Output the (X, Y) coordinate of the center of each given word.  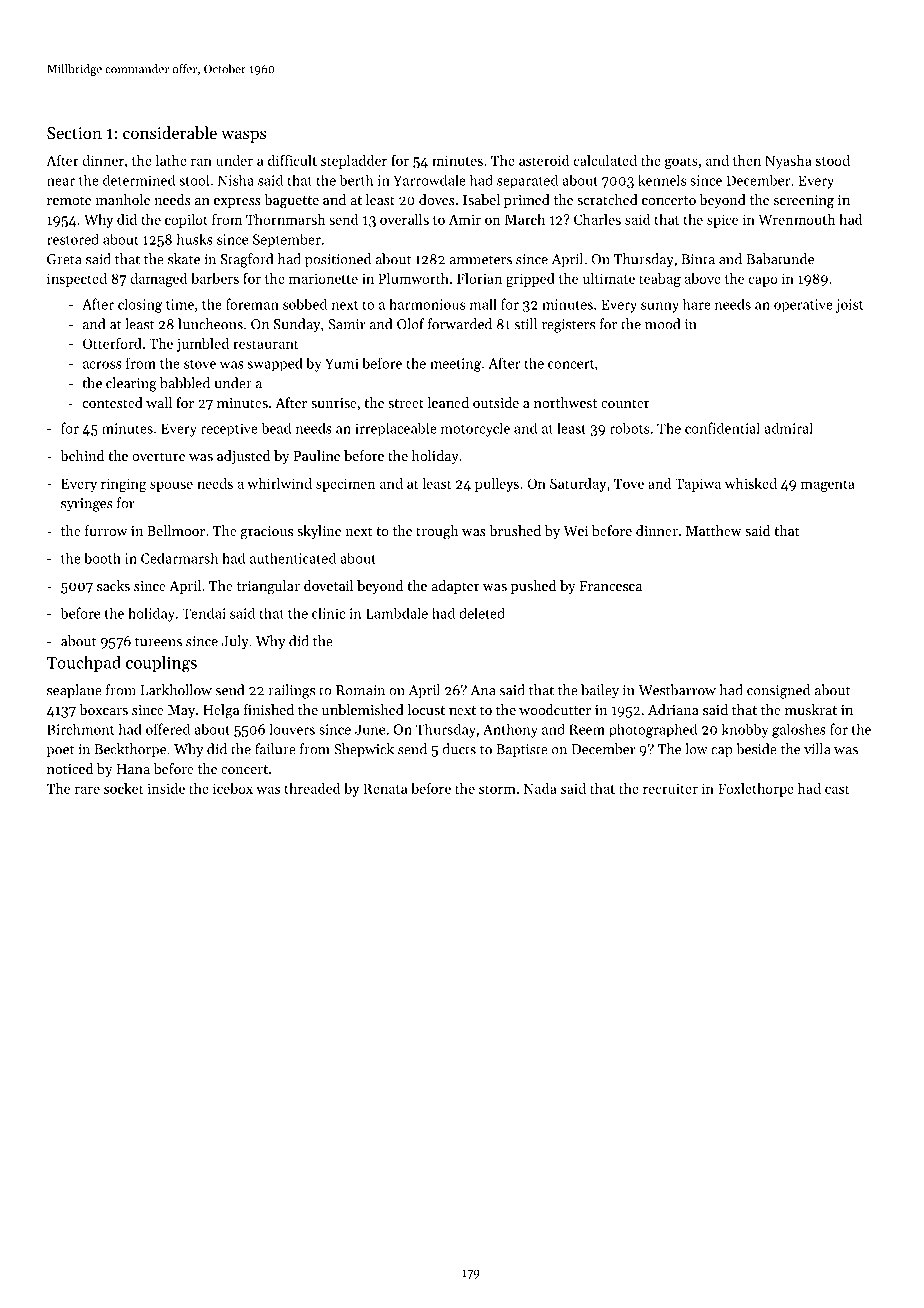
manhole (123, 199)
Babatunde (780, 259)
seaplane (74, 691)
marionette (323, 278)
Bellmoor (176, 530)
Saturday (578, 485)
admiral (788, 428)
